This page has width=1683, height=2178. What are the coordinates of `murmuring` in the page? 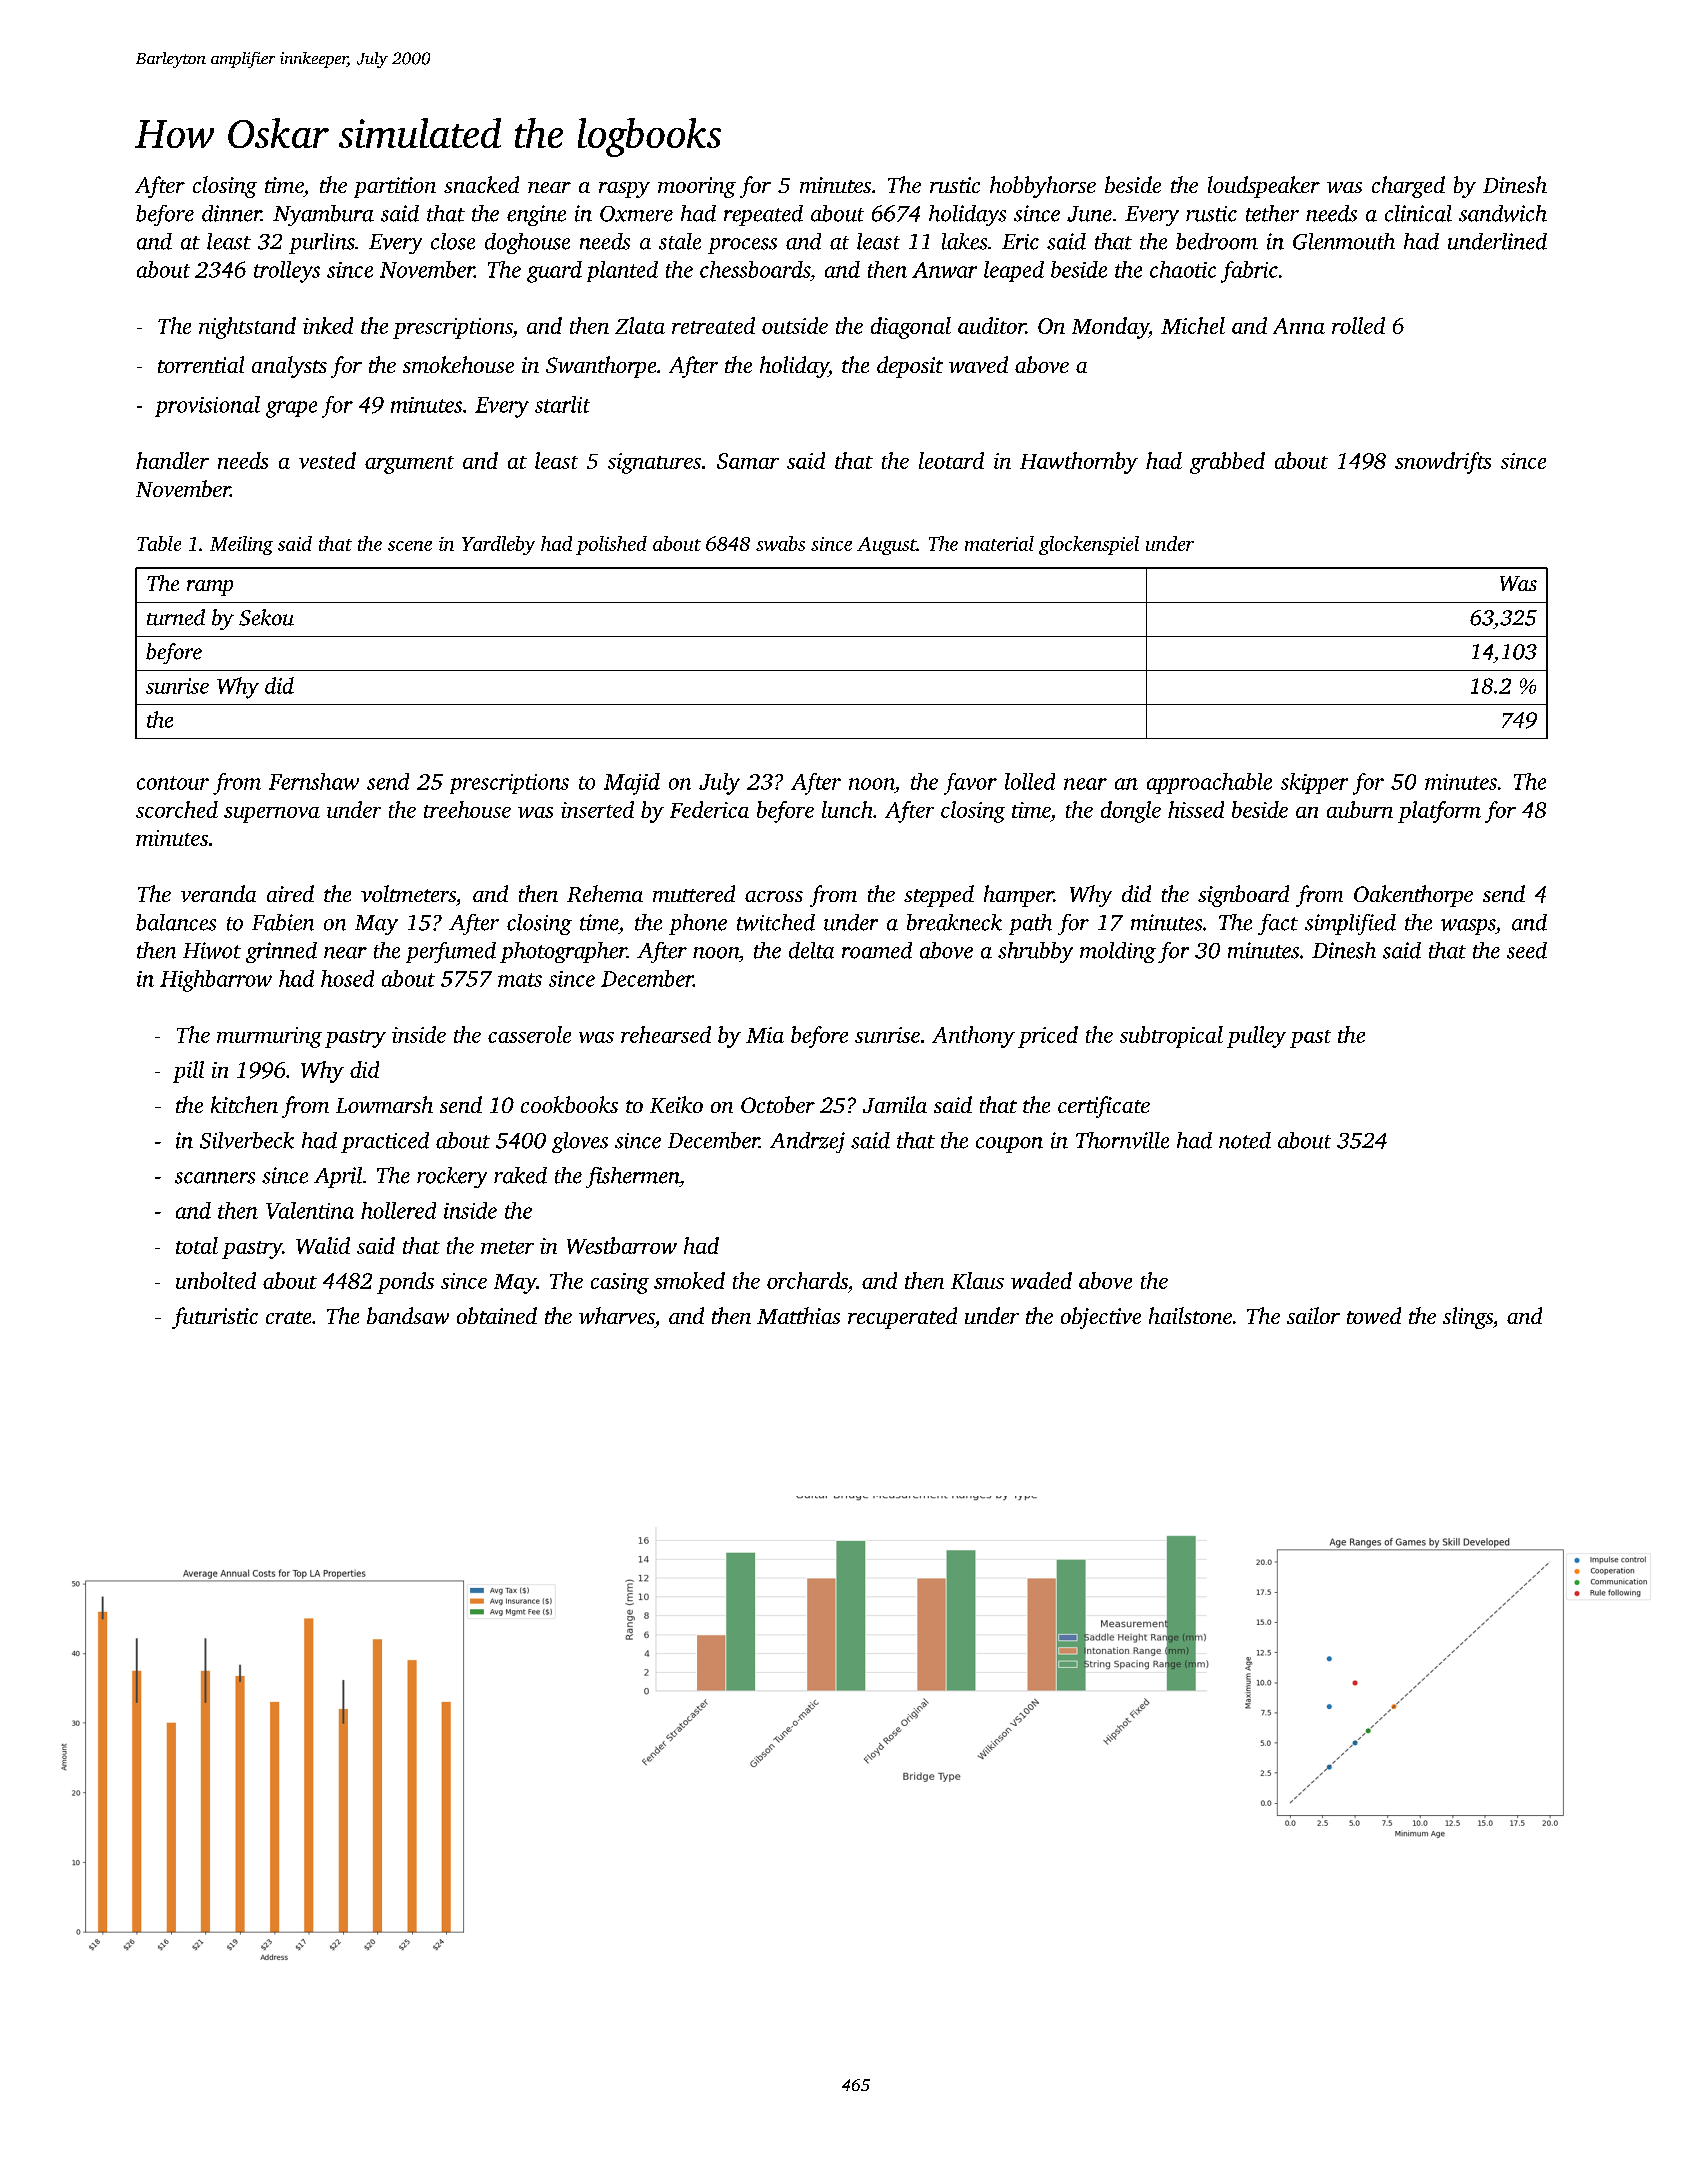 It's located at (269, 1037).
